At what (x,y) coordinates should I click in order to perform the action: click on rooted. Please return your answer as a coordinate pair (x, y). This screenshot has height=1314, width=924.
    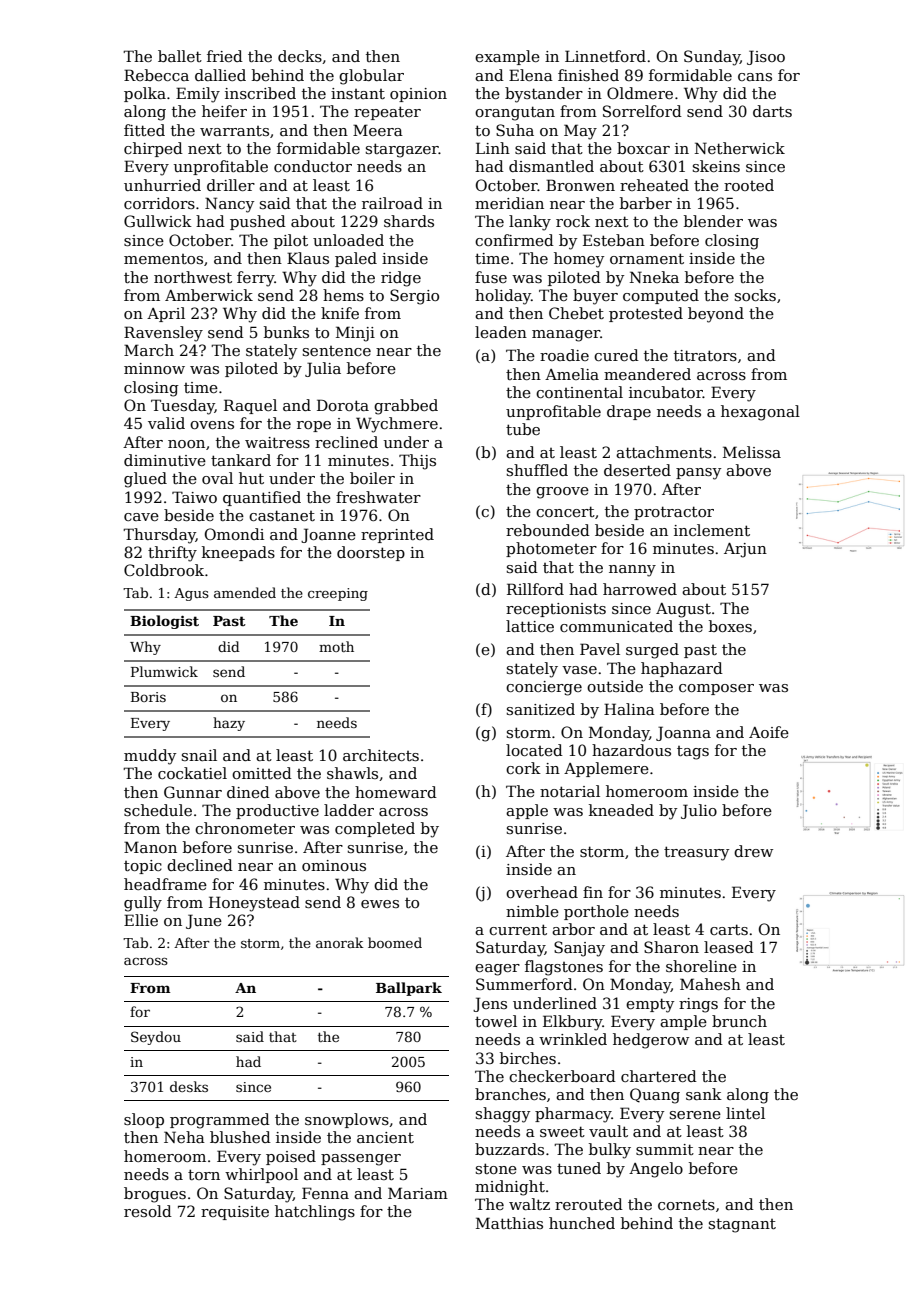
    Looking at the image, I should click on (749, 185).
